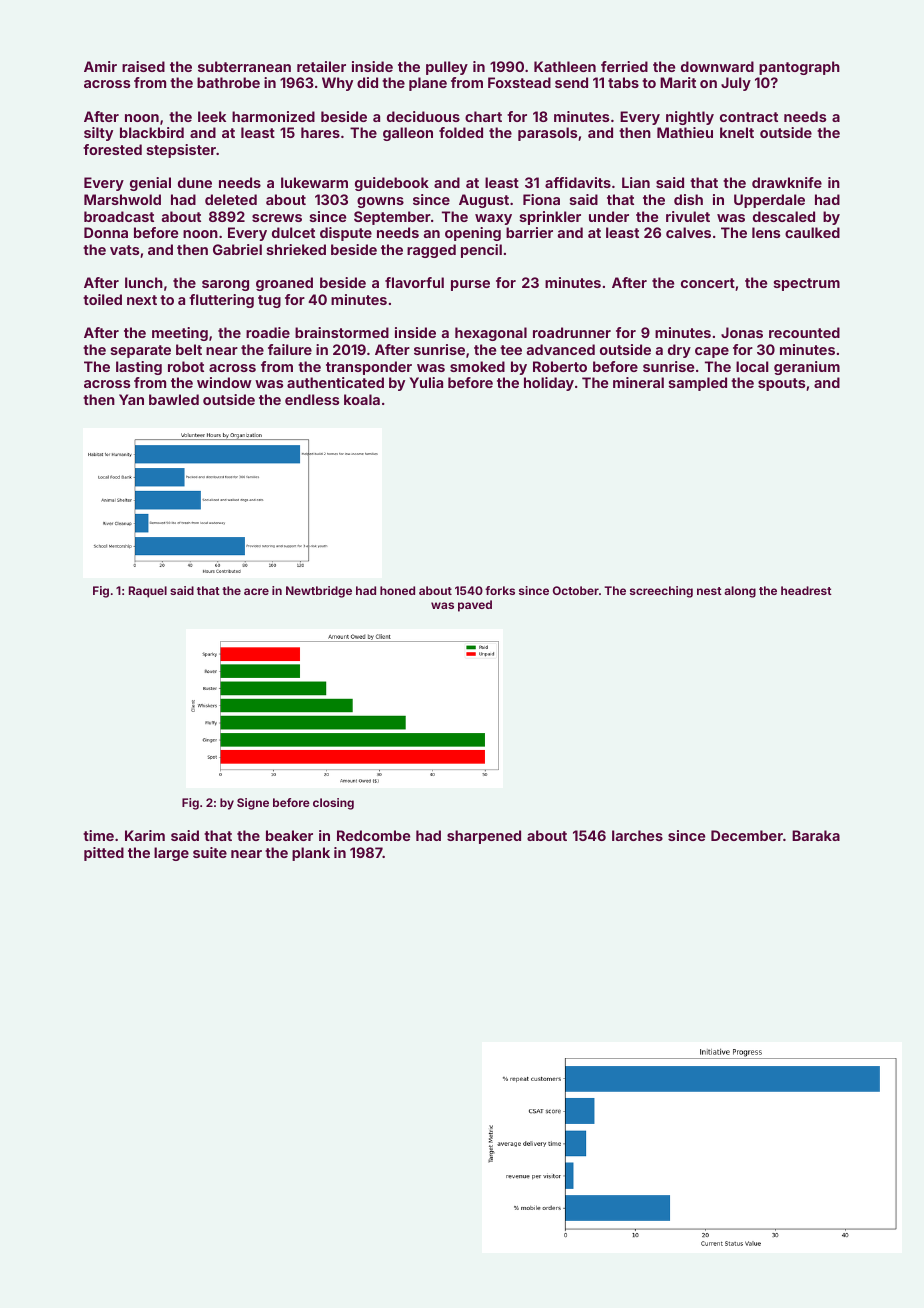 This image has width=924, height=1308. What do you see at coordinates (320, 132) in the image?
I see `hares` at bounding box center [320, 132].
